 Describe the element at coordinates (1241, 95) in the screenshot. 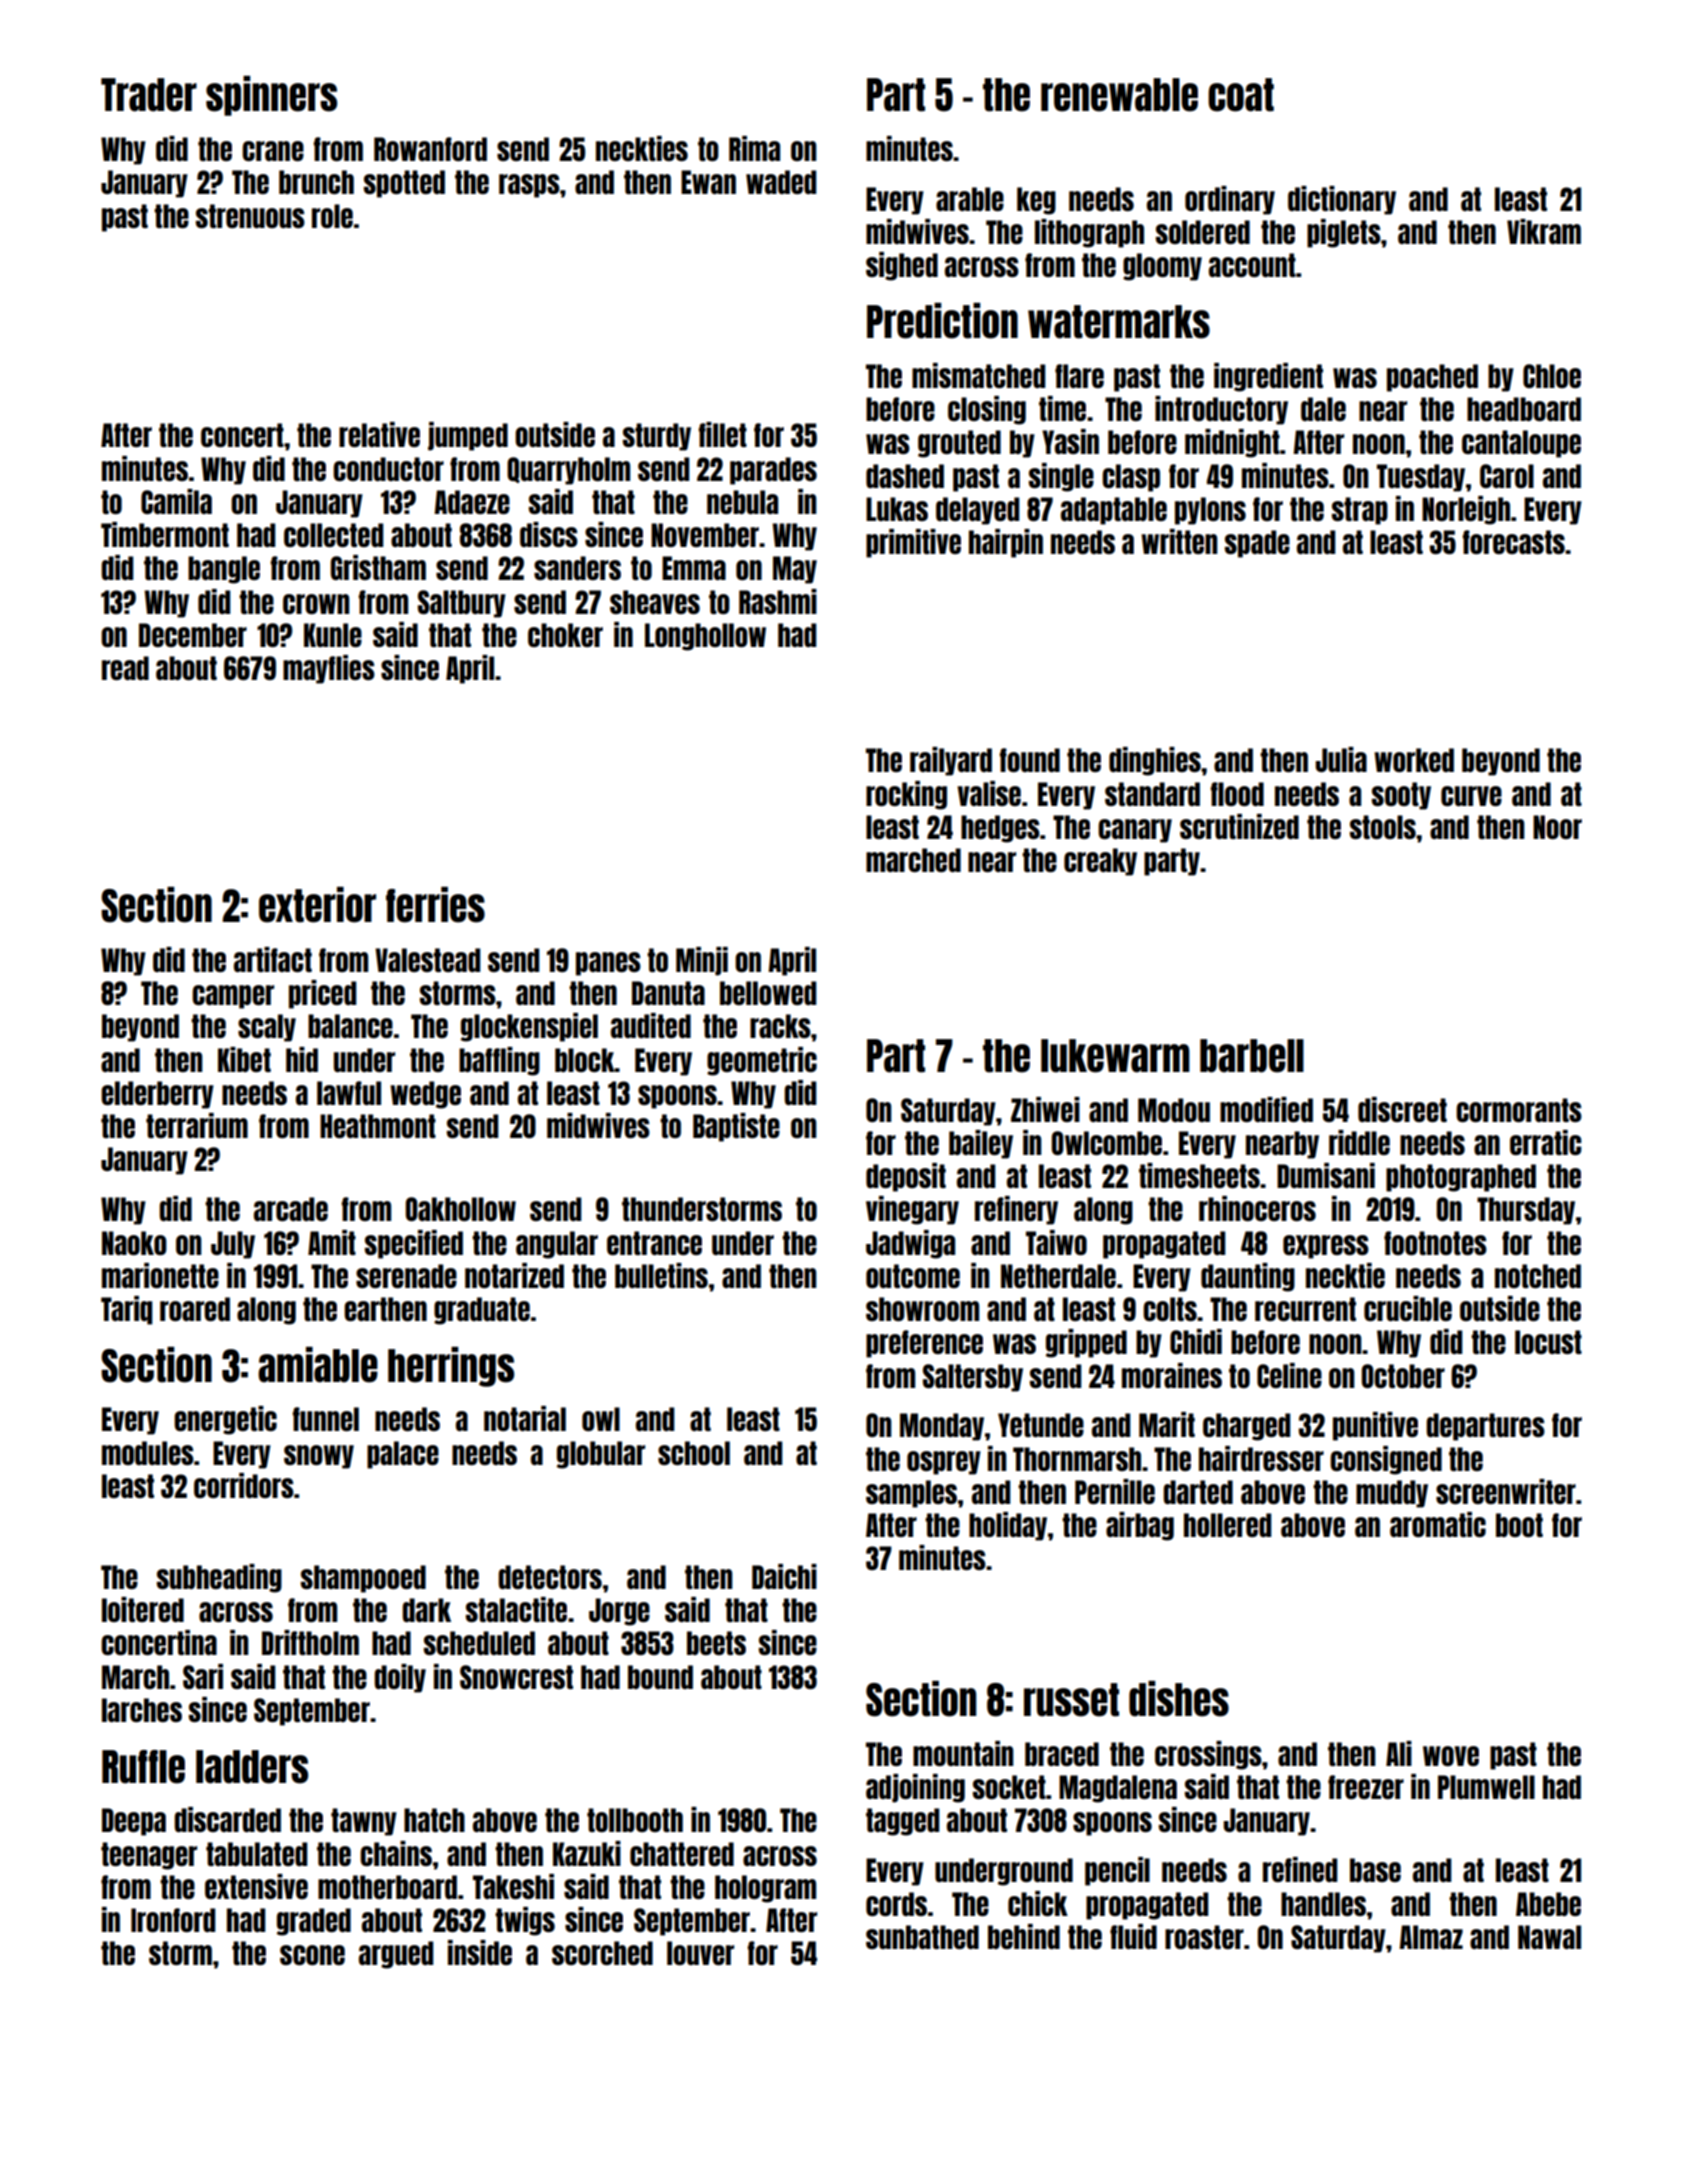

I see `coat` at that location.
